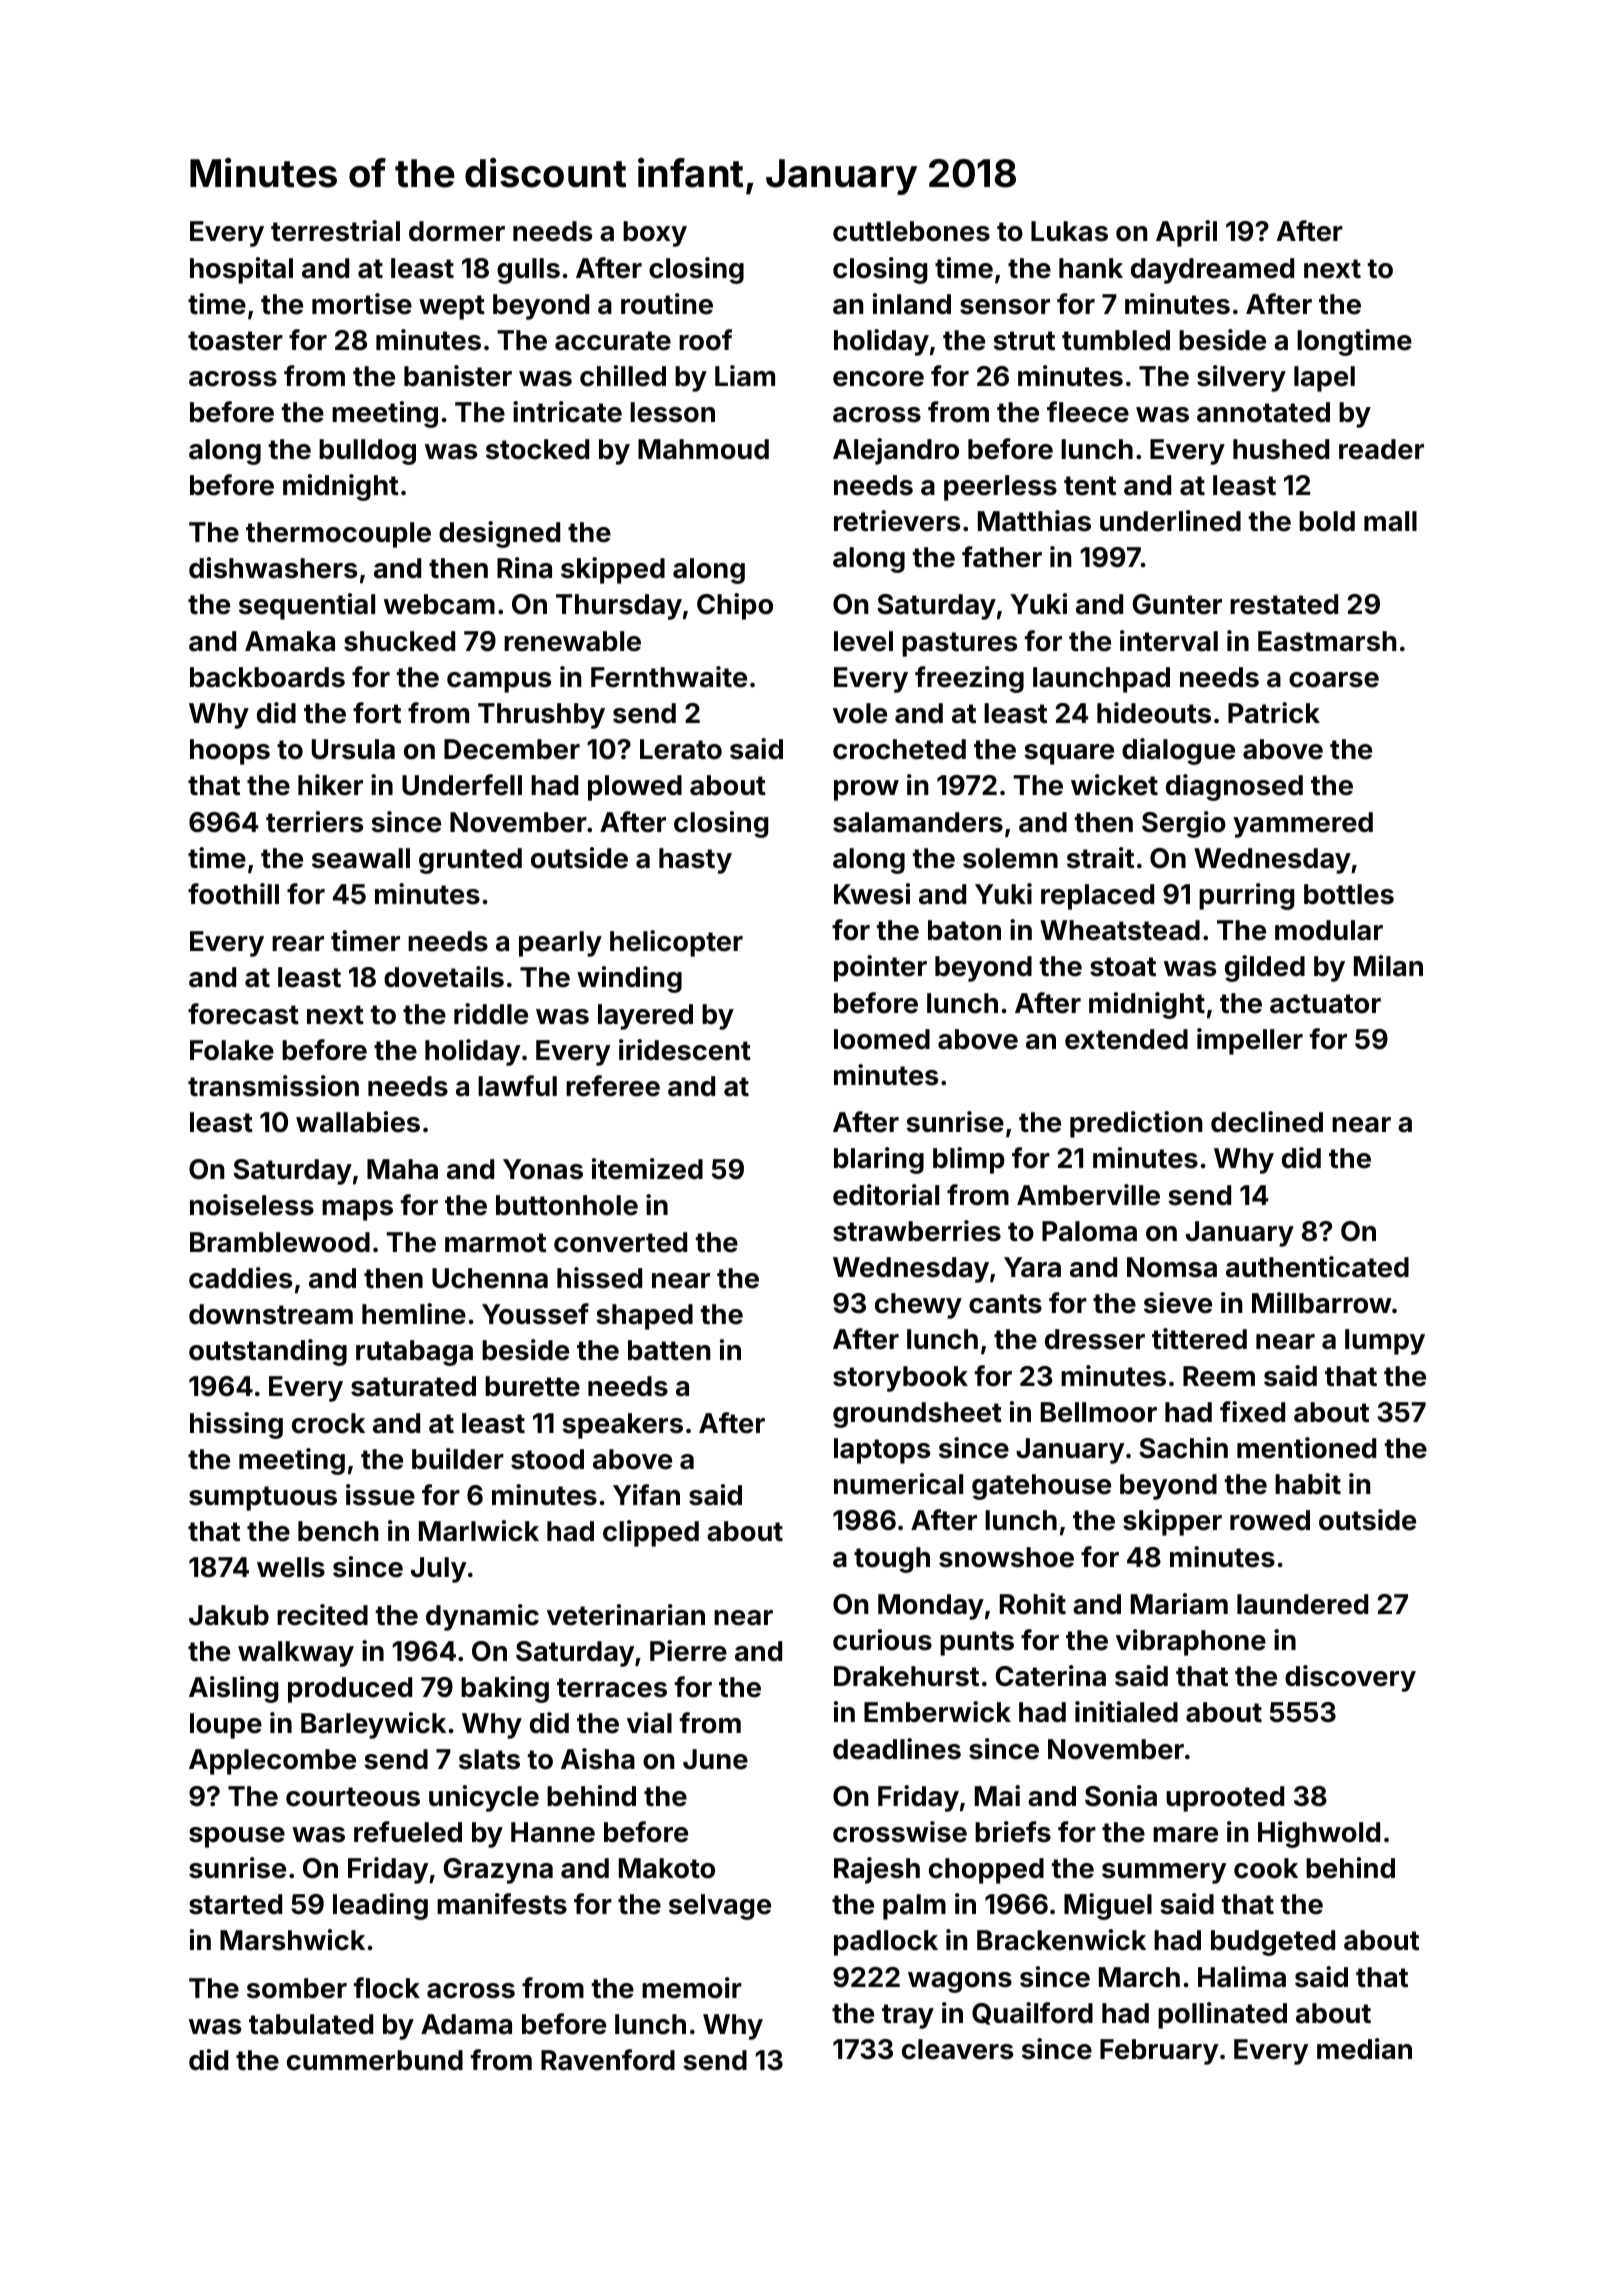 Image resolution: width=1620 pixels, height=2292 pixels. I want to click on Bellmoor, so click(1099, 1412).
